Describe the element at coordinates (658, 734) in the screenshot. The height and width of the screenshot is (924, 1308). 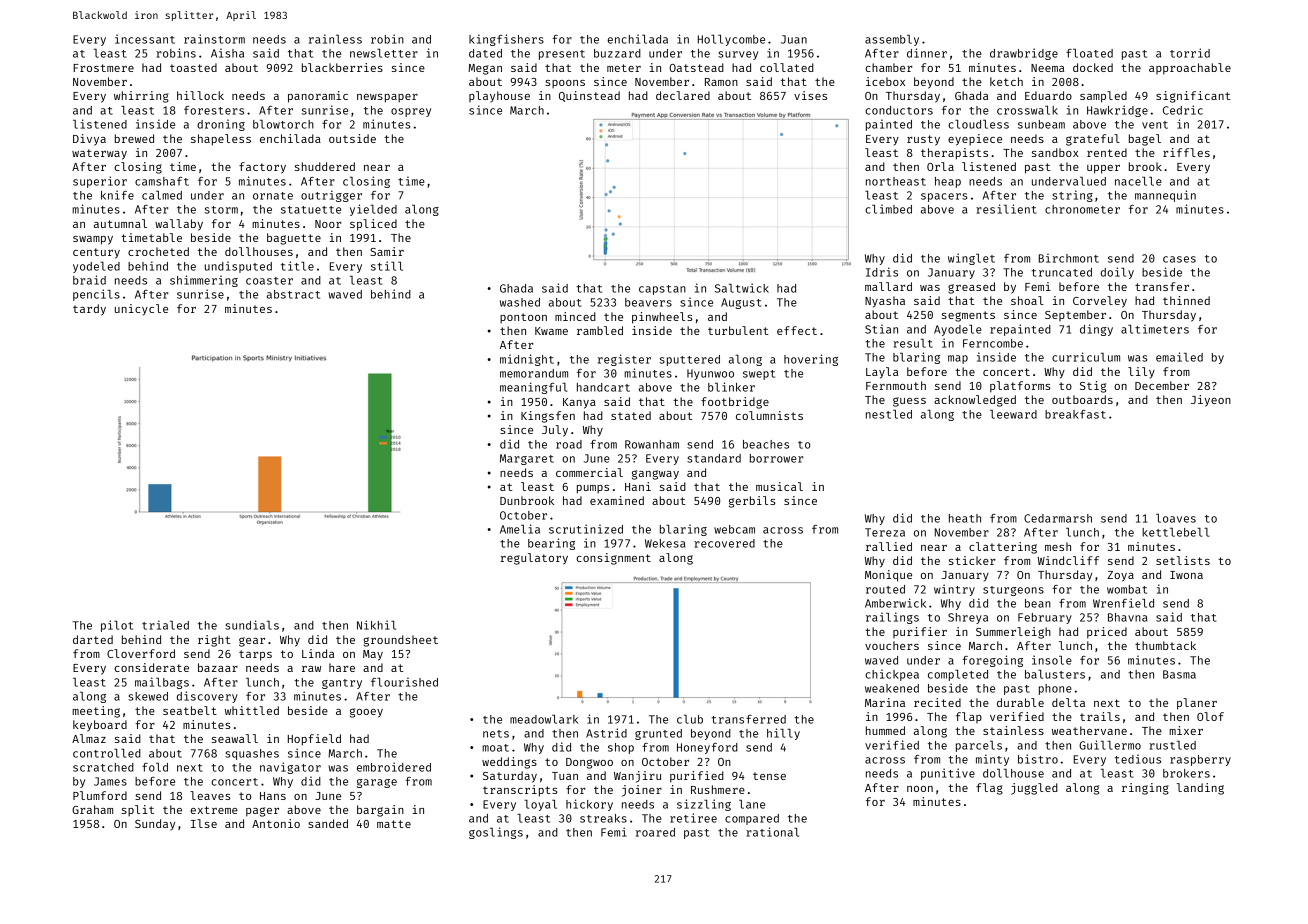
I see `grunted` at that location.
